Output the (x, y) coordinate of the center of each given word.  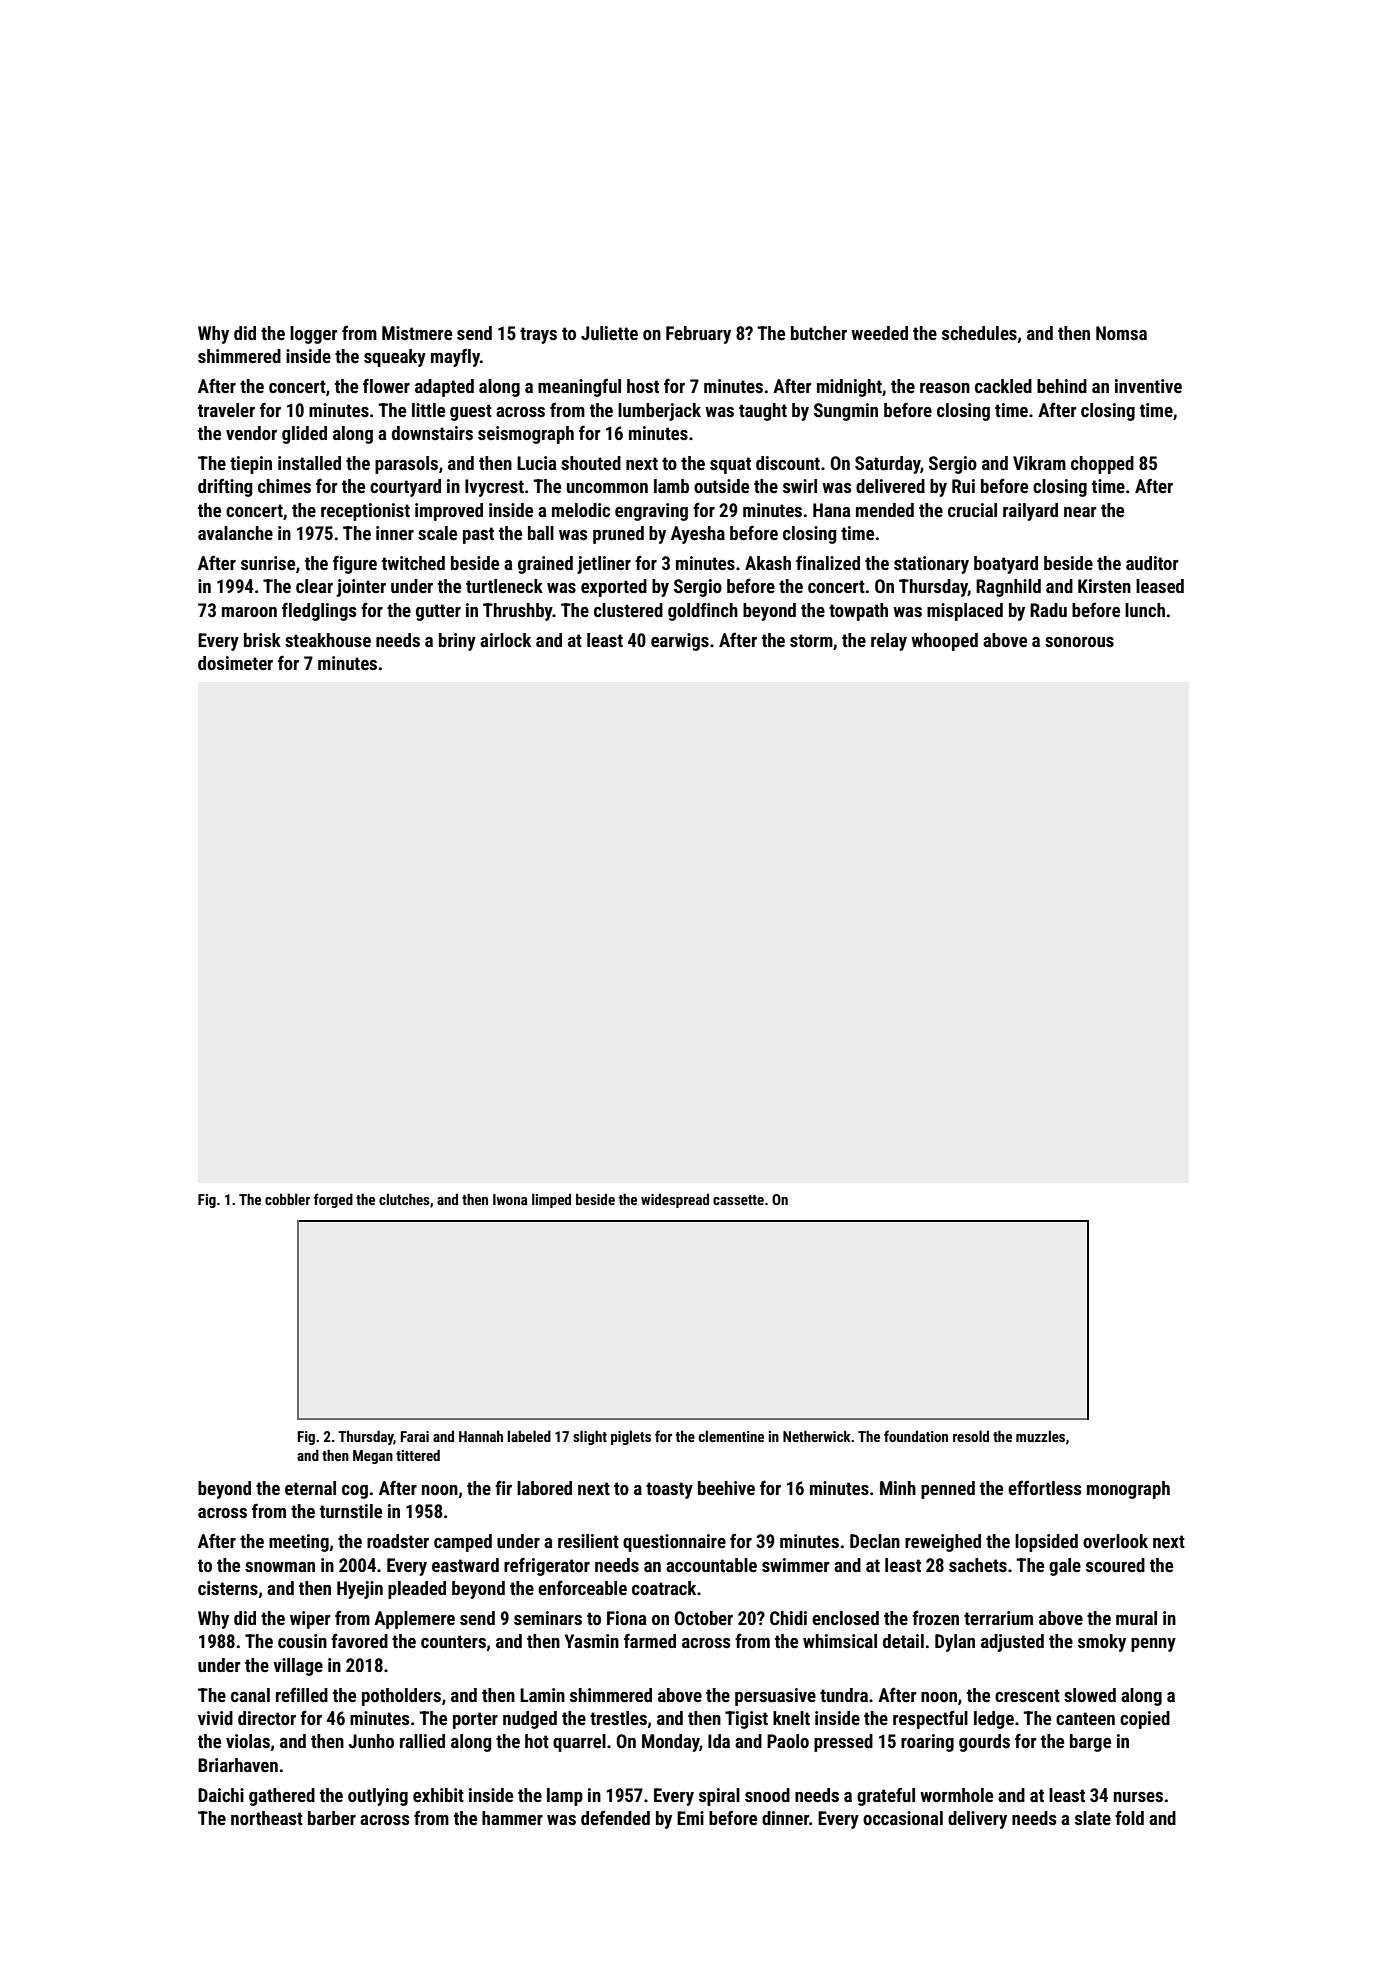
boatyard (1006, 565)
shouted (591, 463)
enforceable (582, 1587)
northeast (267, 1818)
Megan (373, 1457)
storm (811, 640)
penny (1153, 1645)
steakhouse (328, 640)
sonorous (1079, 642)
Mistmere (417, 333)
